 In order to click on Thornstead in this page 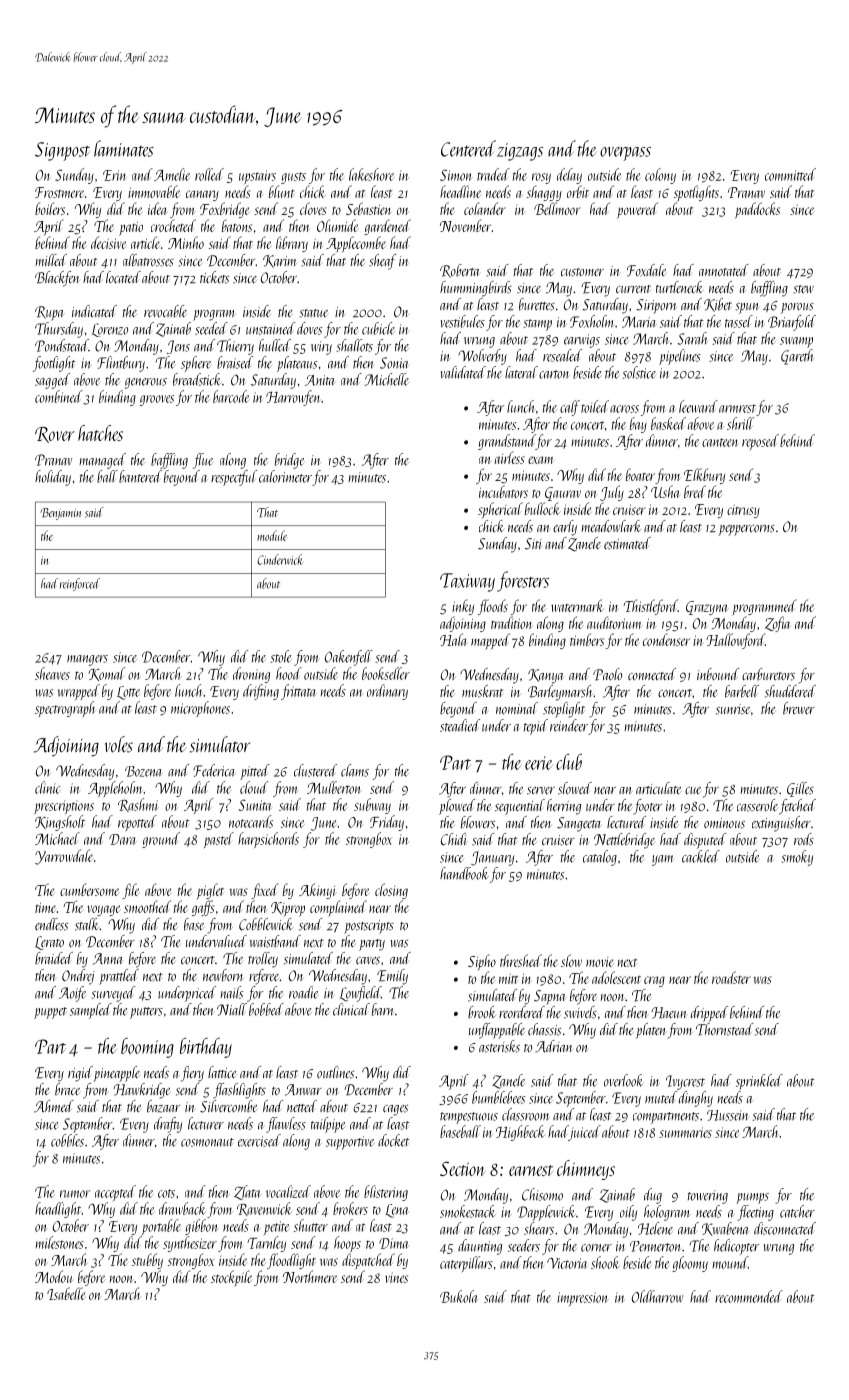, I will do `click(725, 1029)`.
